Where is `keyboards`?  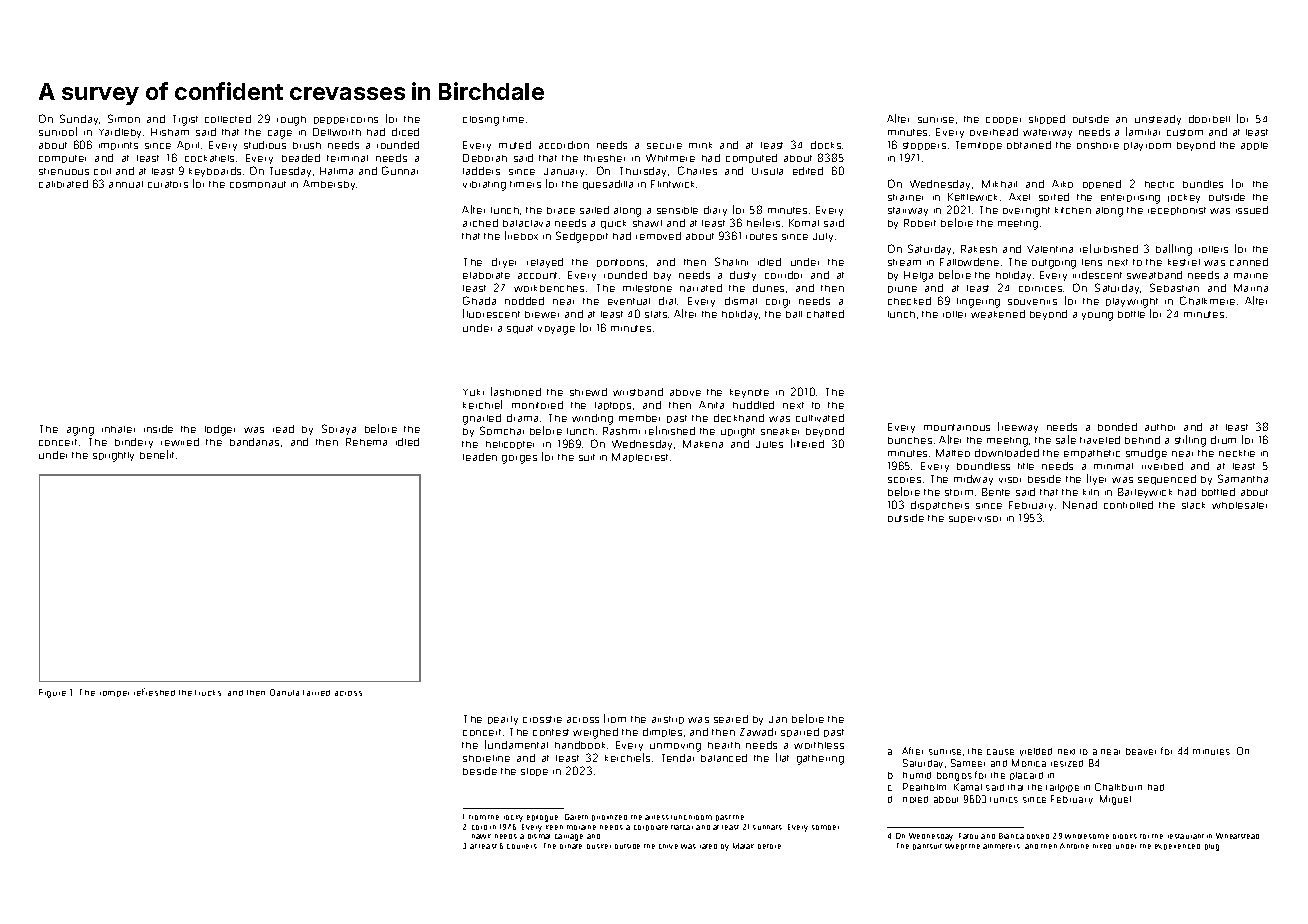 keyboards is located at coordinates (215, 172).
